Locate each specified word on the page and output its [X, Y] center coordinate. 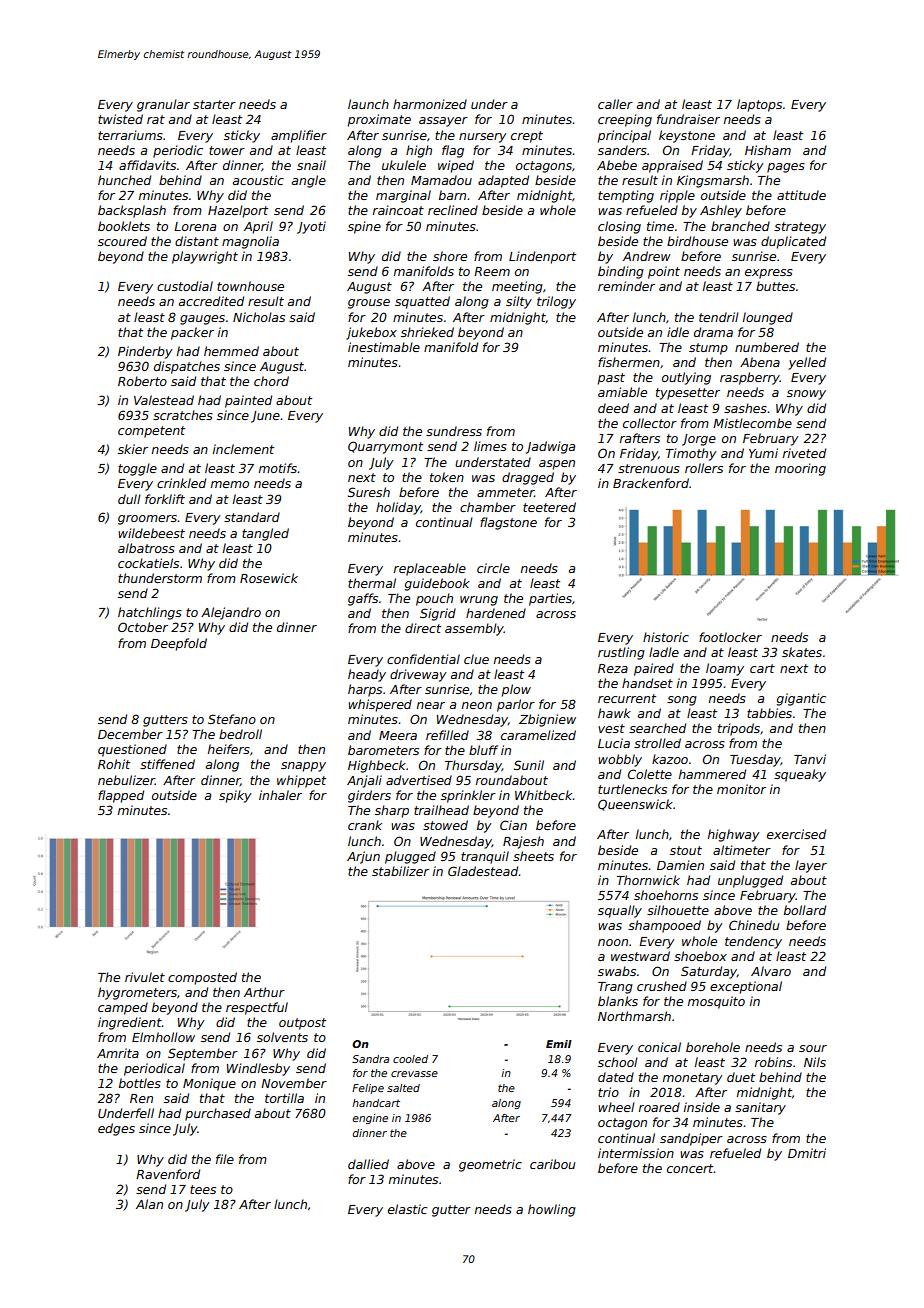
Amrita [118, 1053]
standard [252, 517]
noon [613, 942]
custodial [185, 286]
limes [490, 446]
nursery [483, 138]
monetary [693, 1079]
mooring [800, 469]
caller [615, 104]
